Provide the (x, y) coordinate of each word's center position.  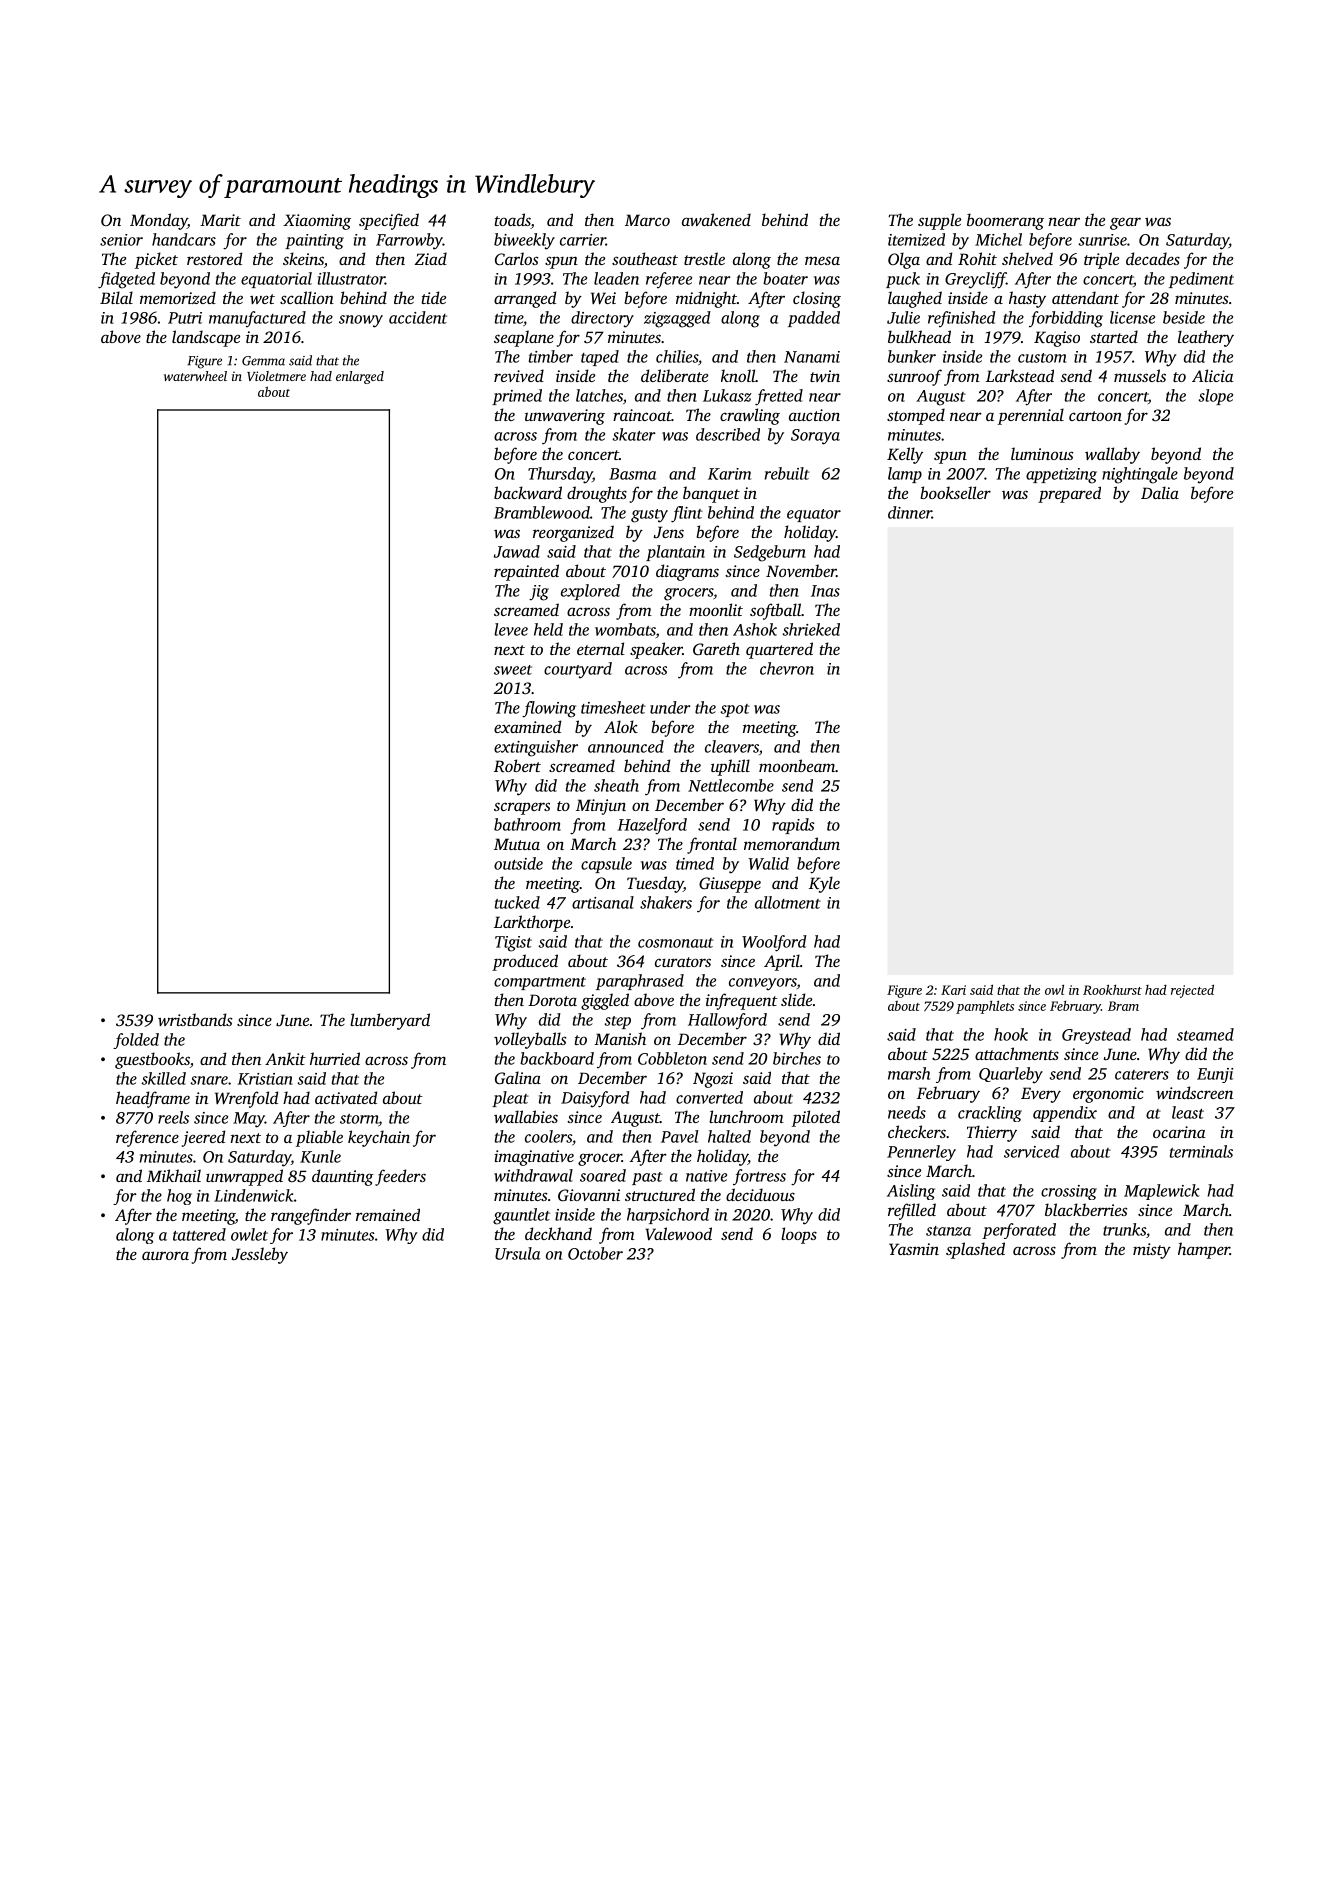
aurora (165, 1255)
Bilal (116, 297)
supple (939, 221)
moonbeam (797, 765)
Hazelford (652, 826)
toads (513, 221)
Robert (517, 765)
